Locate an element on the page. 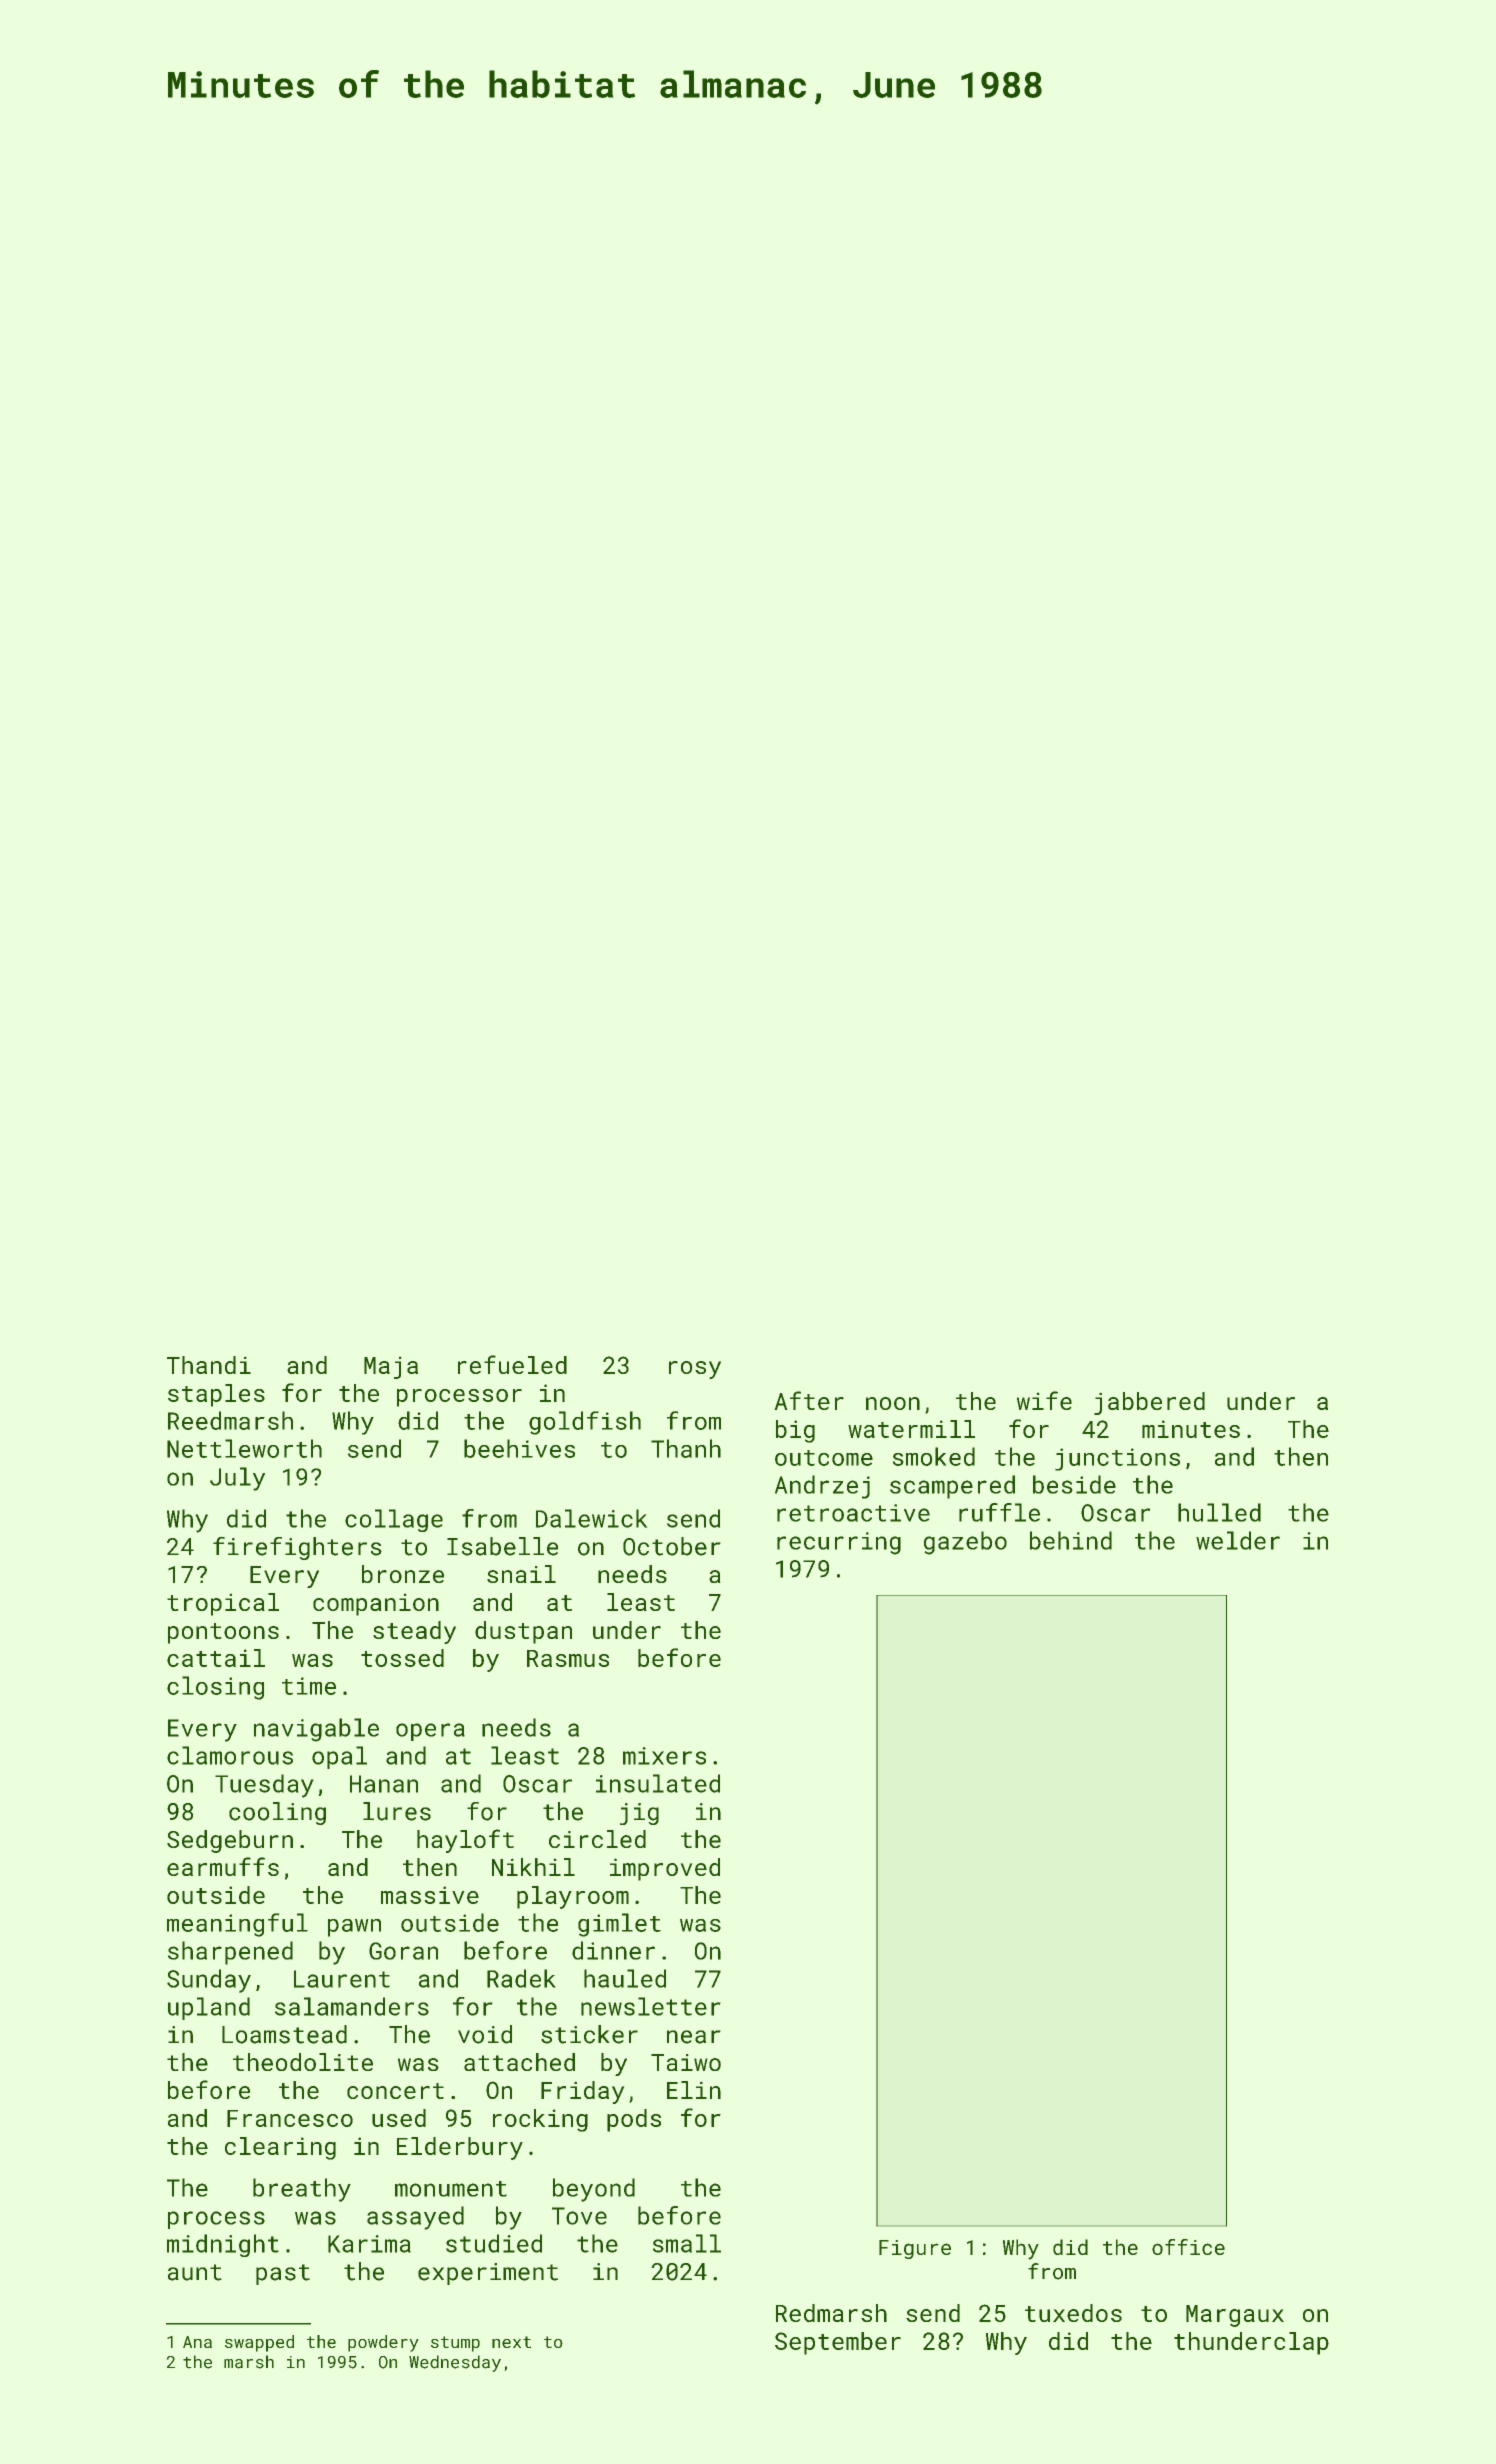 This document has width=1496, height=2464. swapped is located at coordinates (259, 2343).
